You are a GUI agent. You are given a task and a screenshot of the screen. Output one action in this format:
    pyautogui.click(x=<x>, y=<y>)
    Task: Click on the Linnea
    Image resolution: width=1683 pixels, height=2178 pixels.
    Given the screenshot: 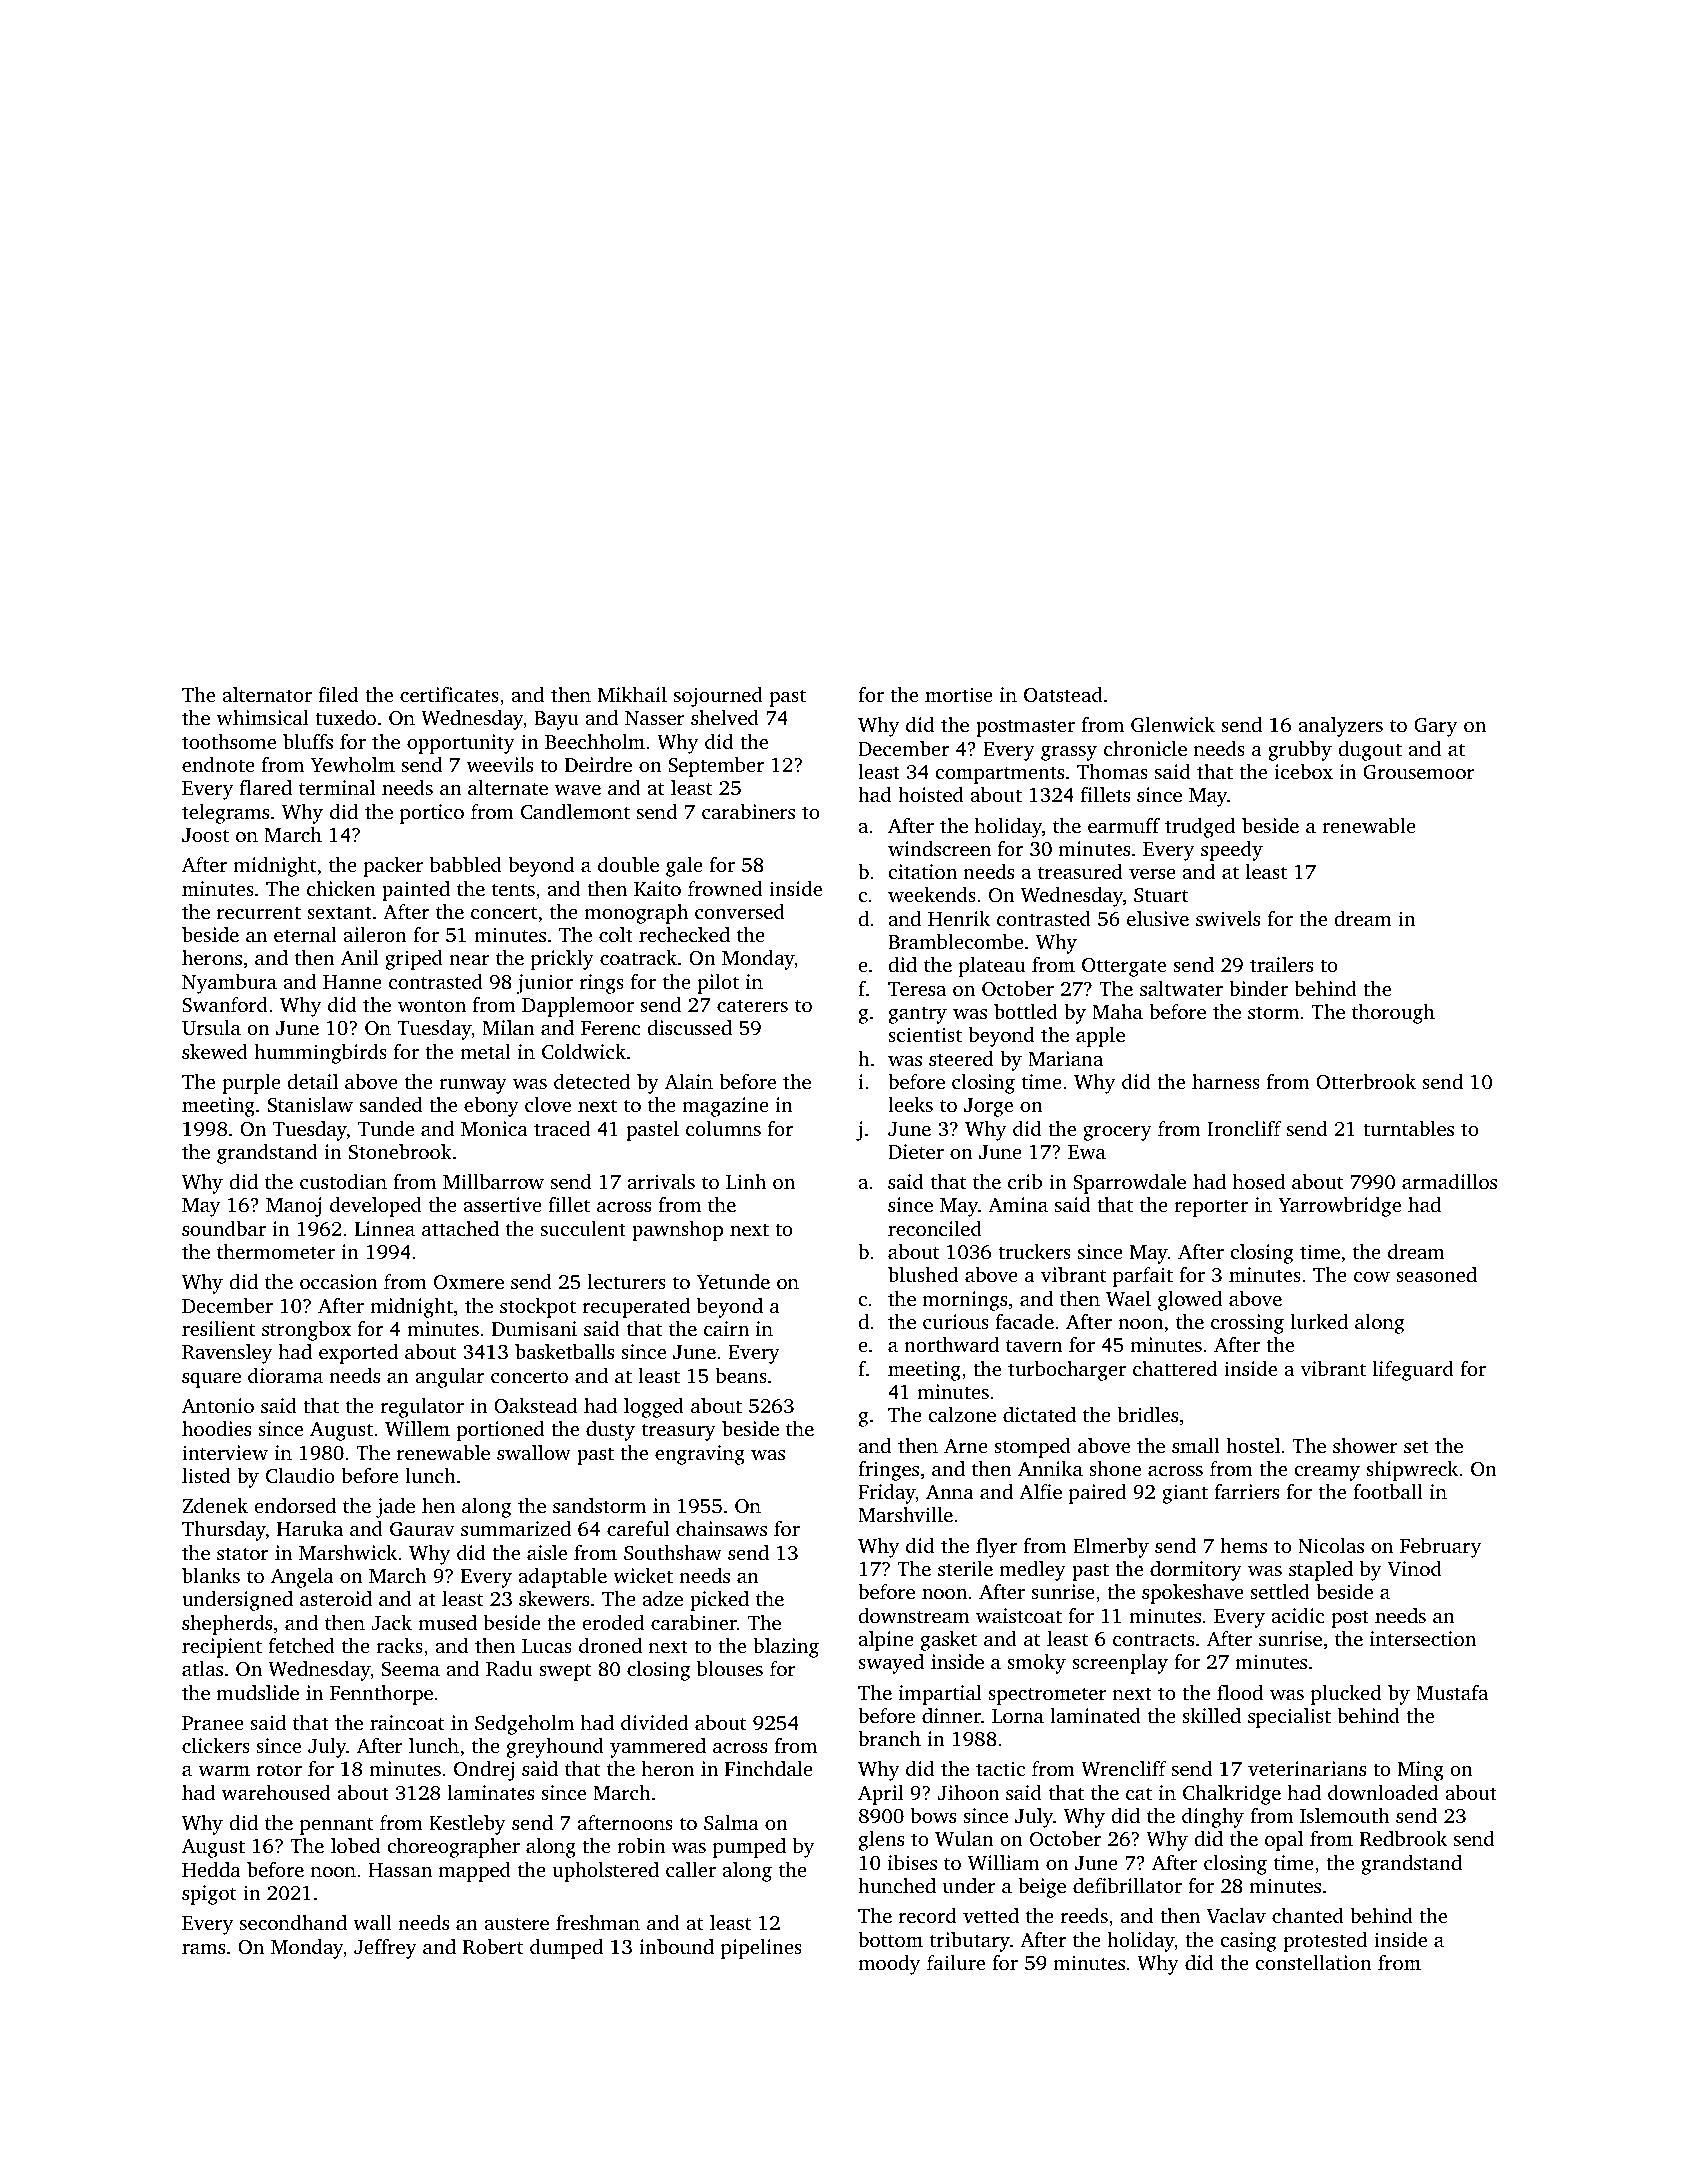 What is the action you would take?
    pyautogui.click(x=385, y=1228)
